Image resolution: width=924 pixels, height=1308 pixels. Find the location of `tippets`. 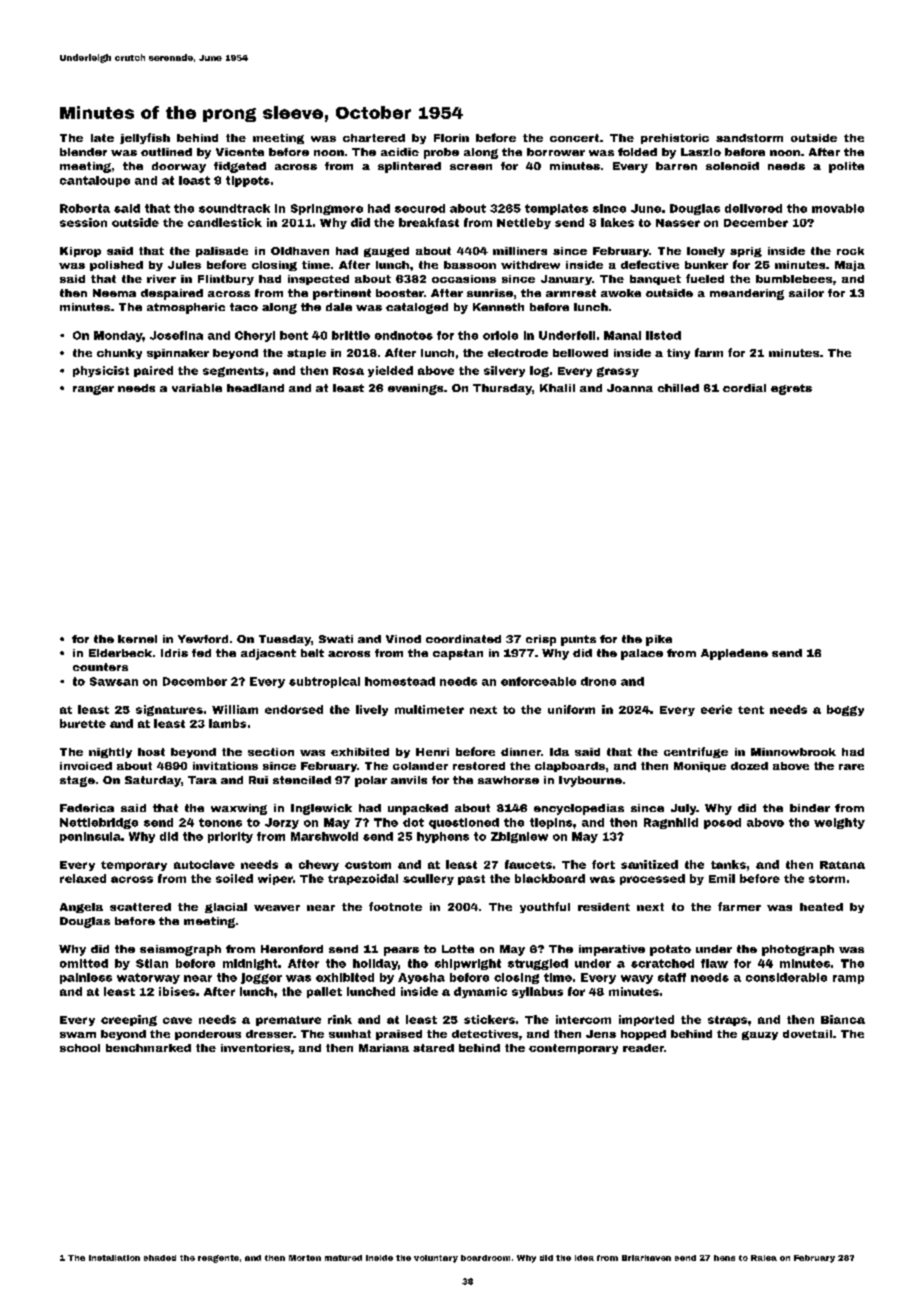

tippets is located at coordinates (248, 181).
